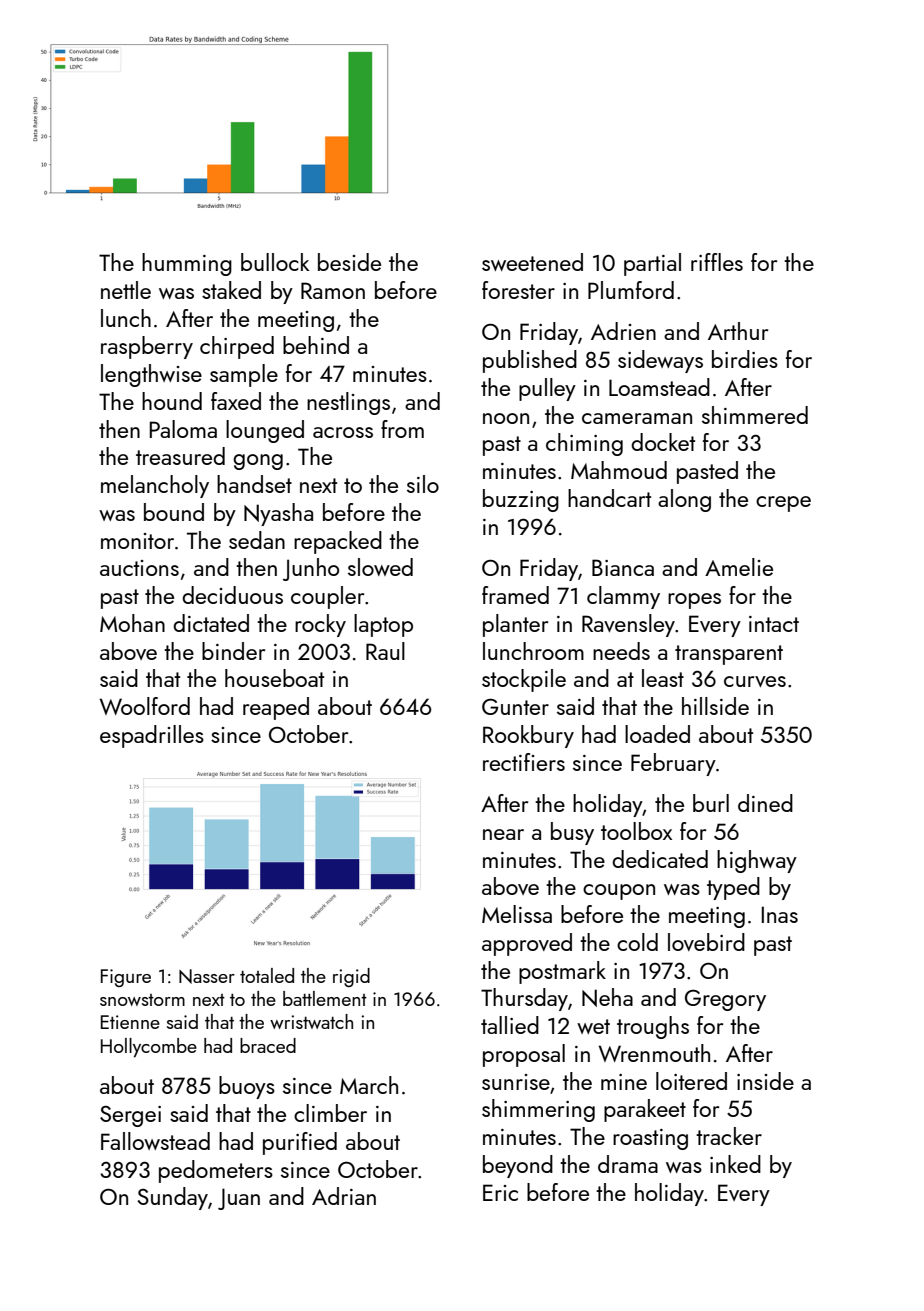  Describe the element at coordinates (524, 762) in the screenshot. I see `rectifiers` at that location.
